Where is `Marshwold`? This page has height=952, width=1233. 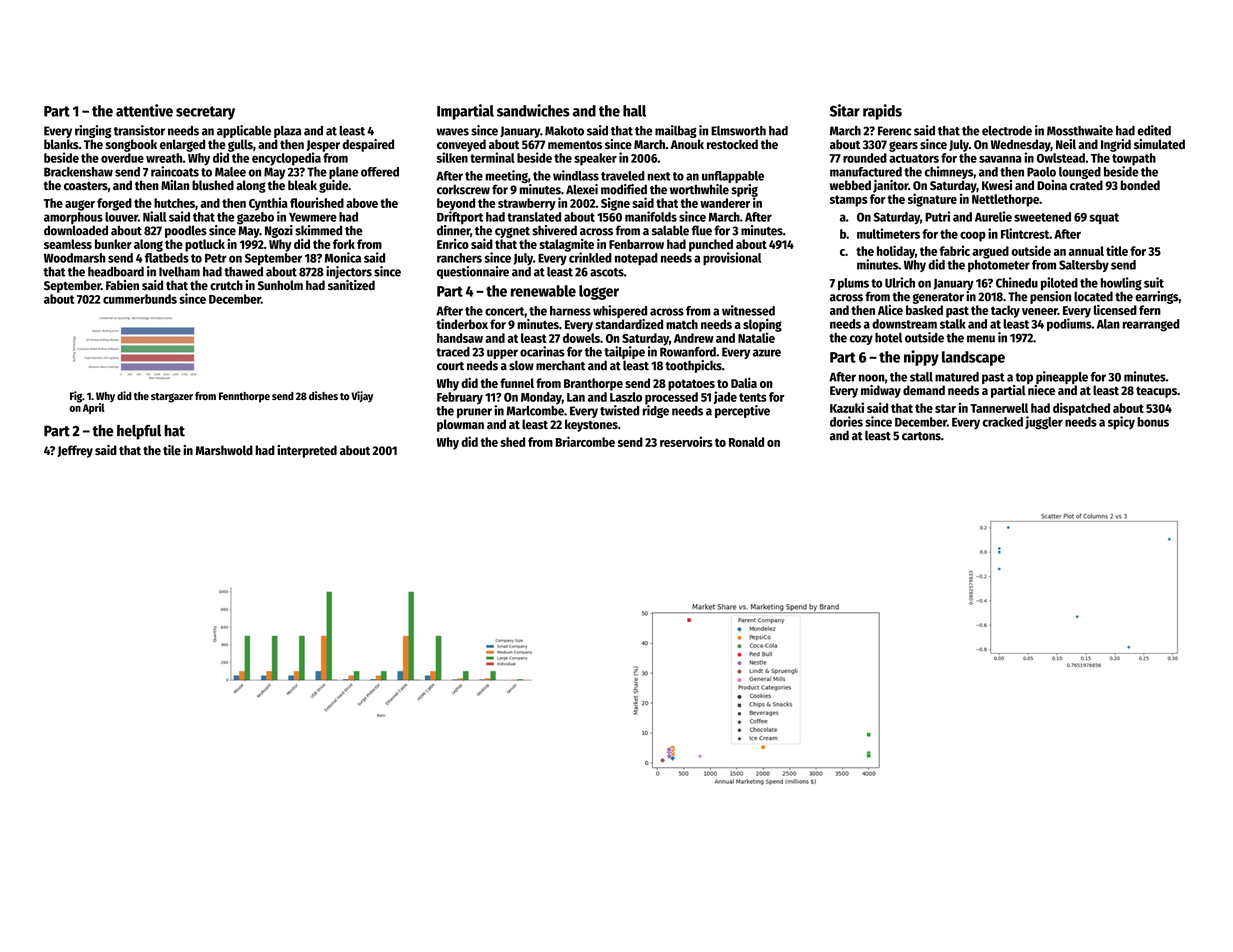 Marshwold is located at coordinates (224, 450).
